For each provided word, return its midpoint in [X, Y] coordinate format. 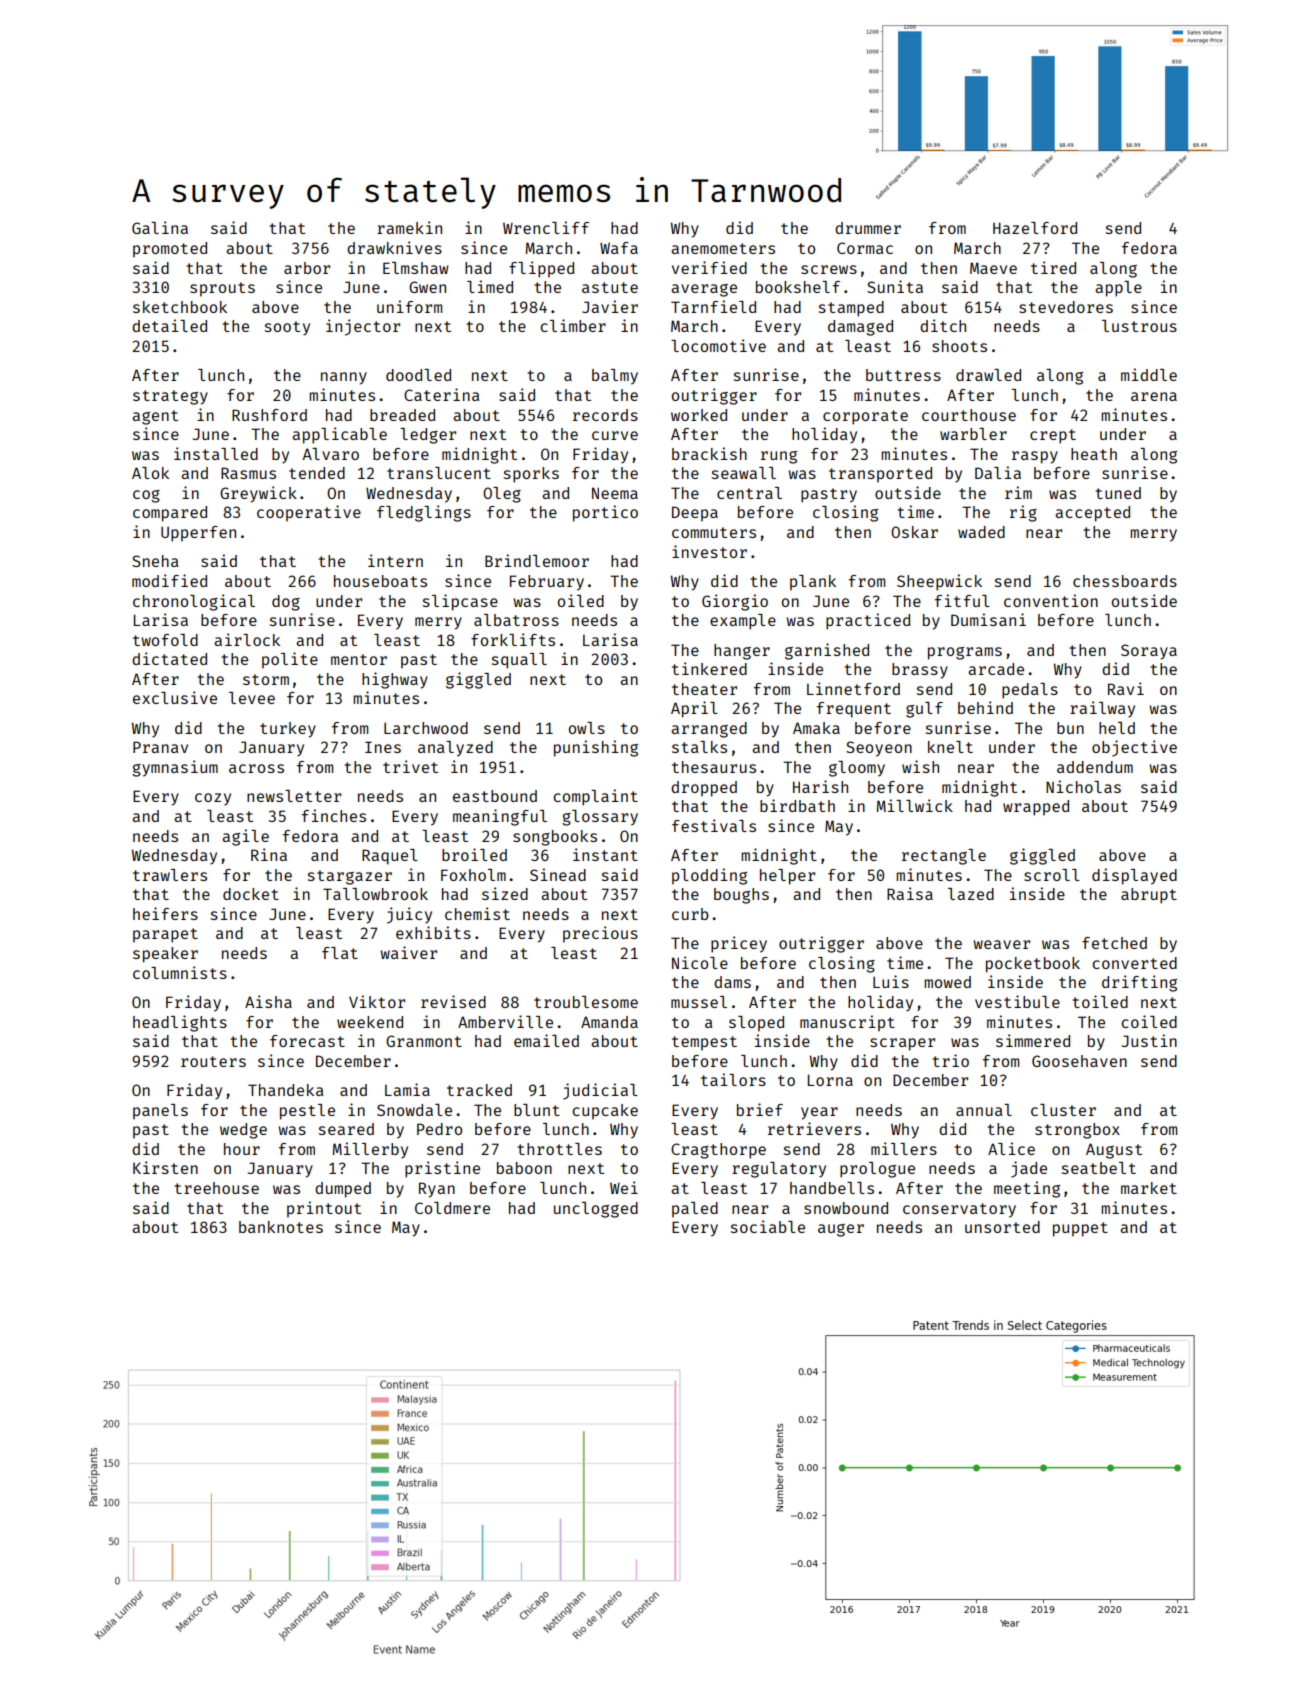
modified [169, 580]
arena [1154, 396]
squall [519, 661]
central [749, 493]
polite [290, 660]
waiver [408, 952]
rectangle [944, 857]
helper [787, 877]
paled [695, 1210]
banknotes [281, 1227]
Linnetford [853, 688]
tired [1053, 267]
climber [573, 325]
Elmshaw [416, 268]
